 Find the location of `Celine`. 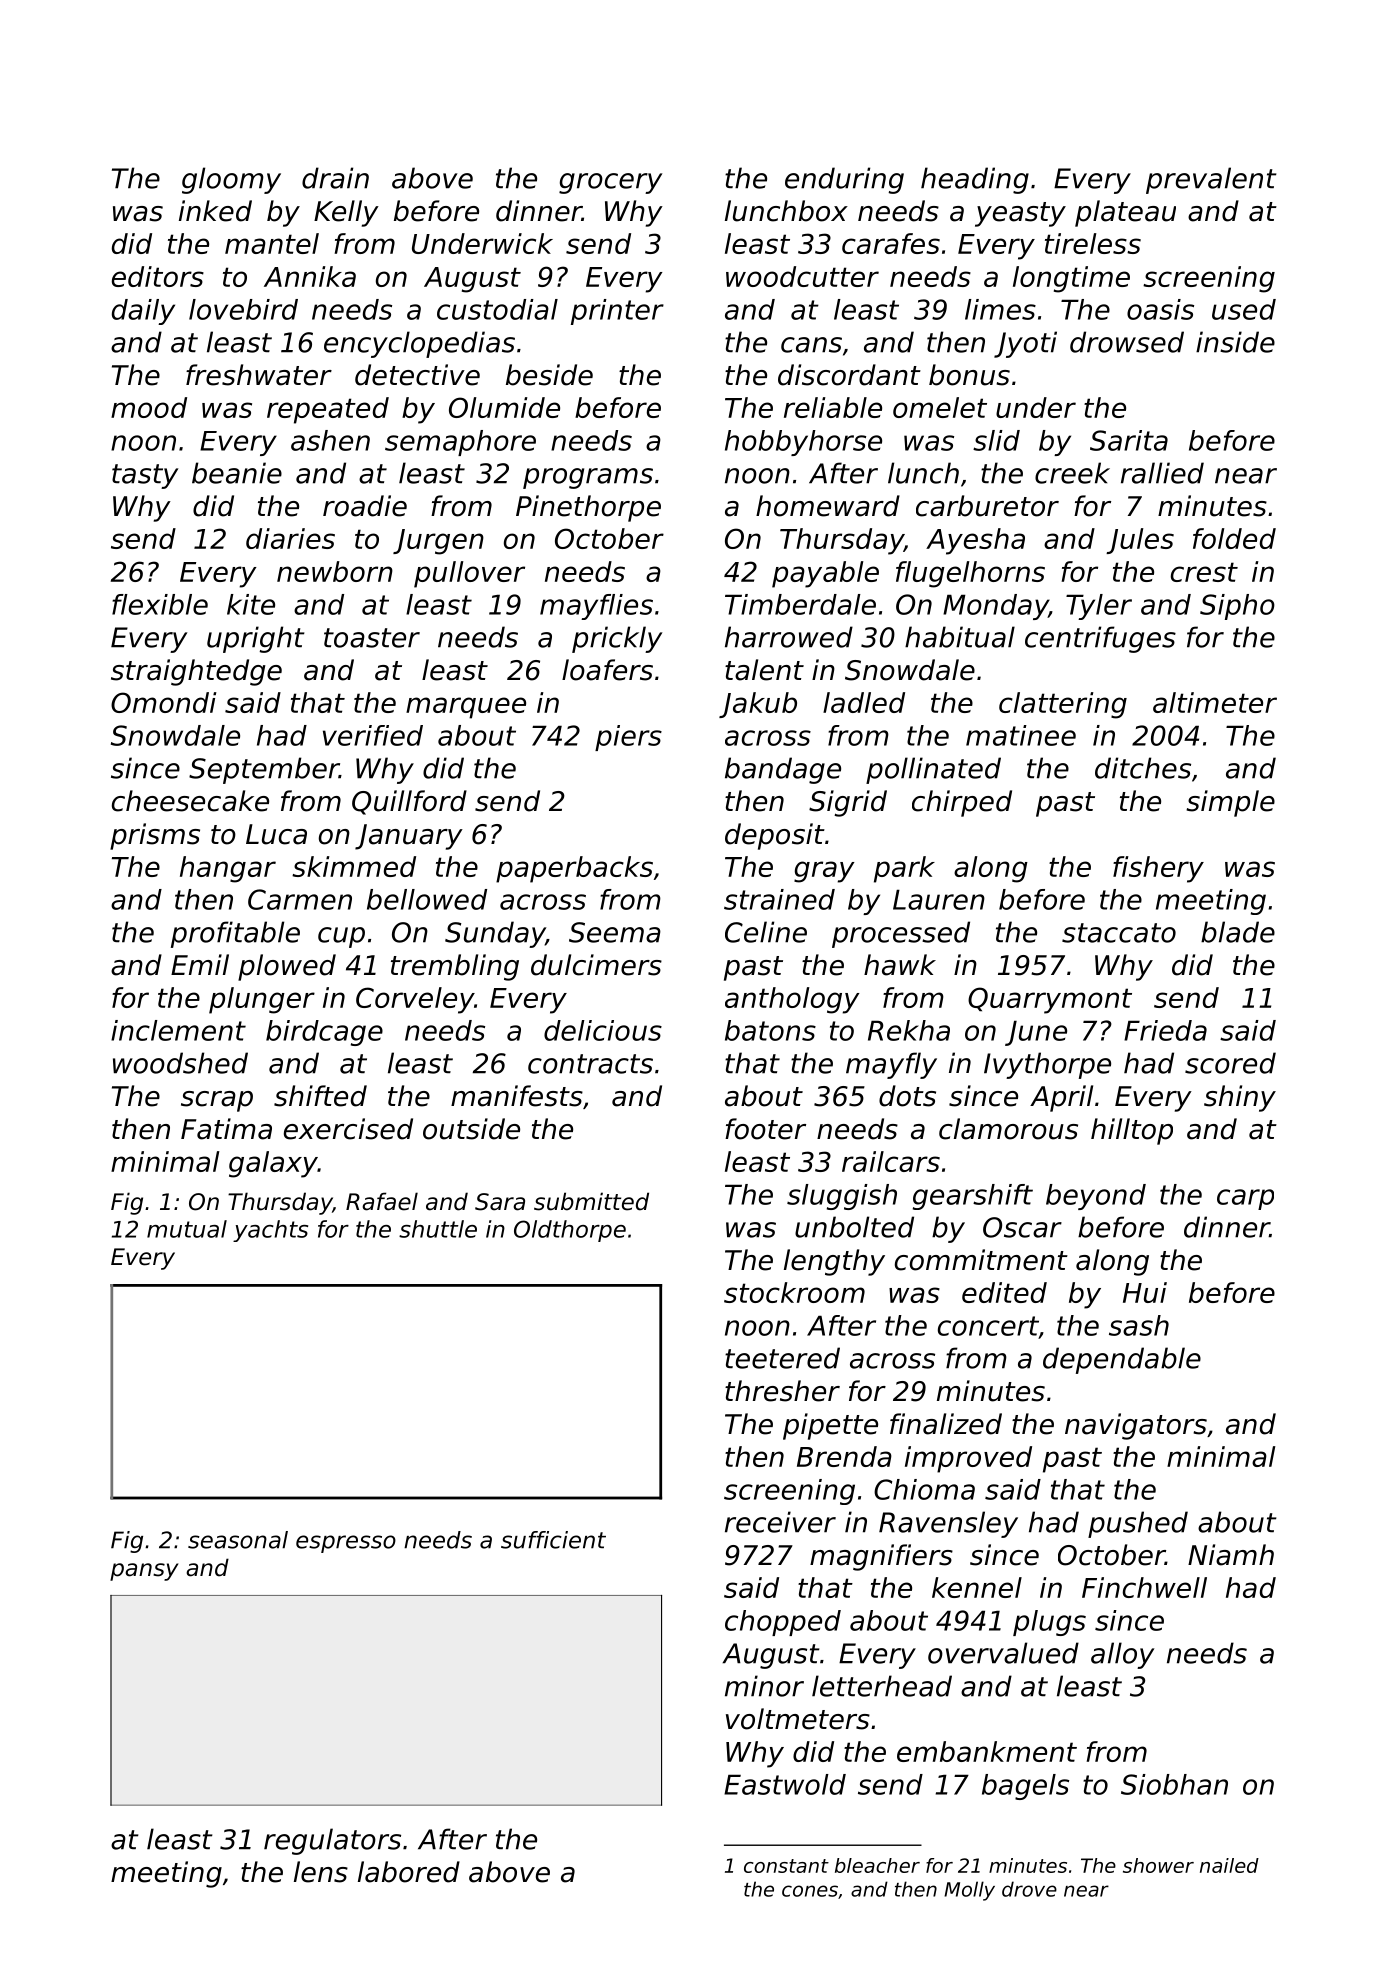

Celine is located at coordinates (766, 932).
